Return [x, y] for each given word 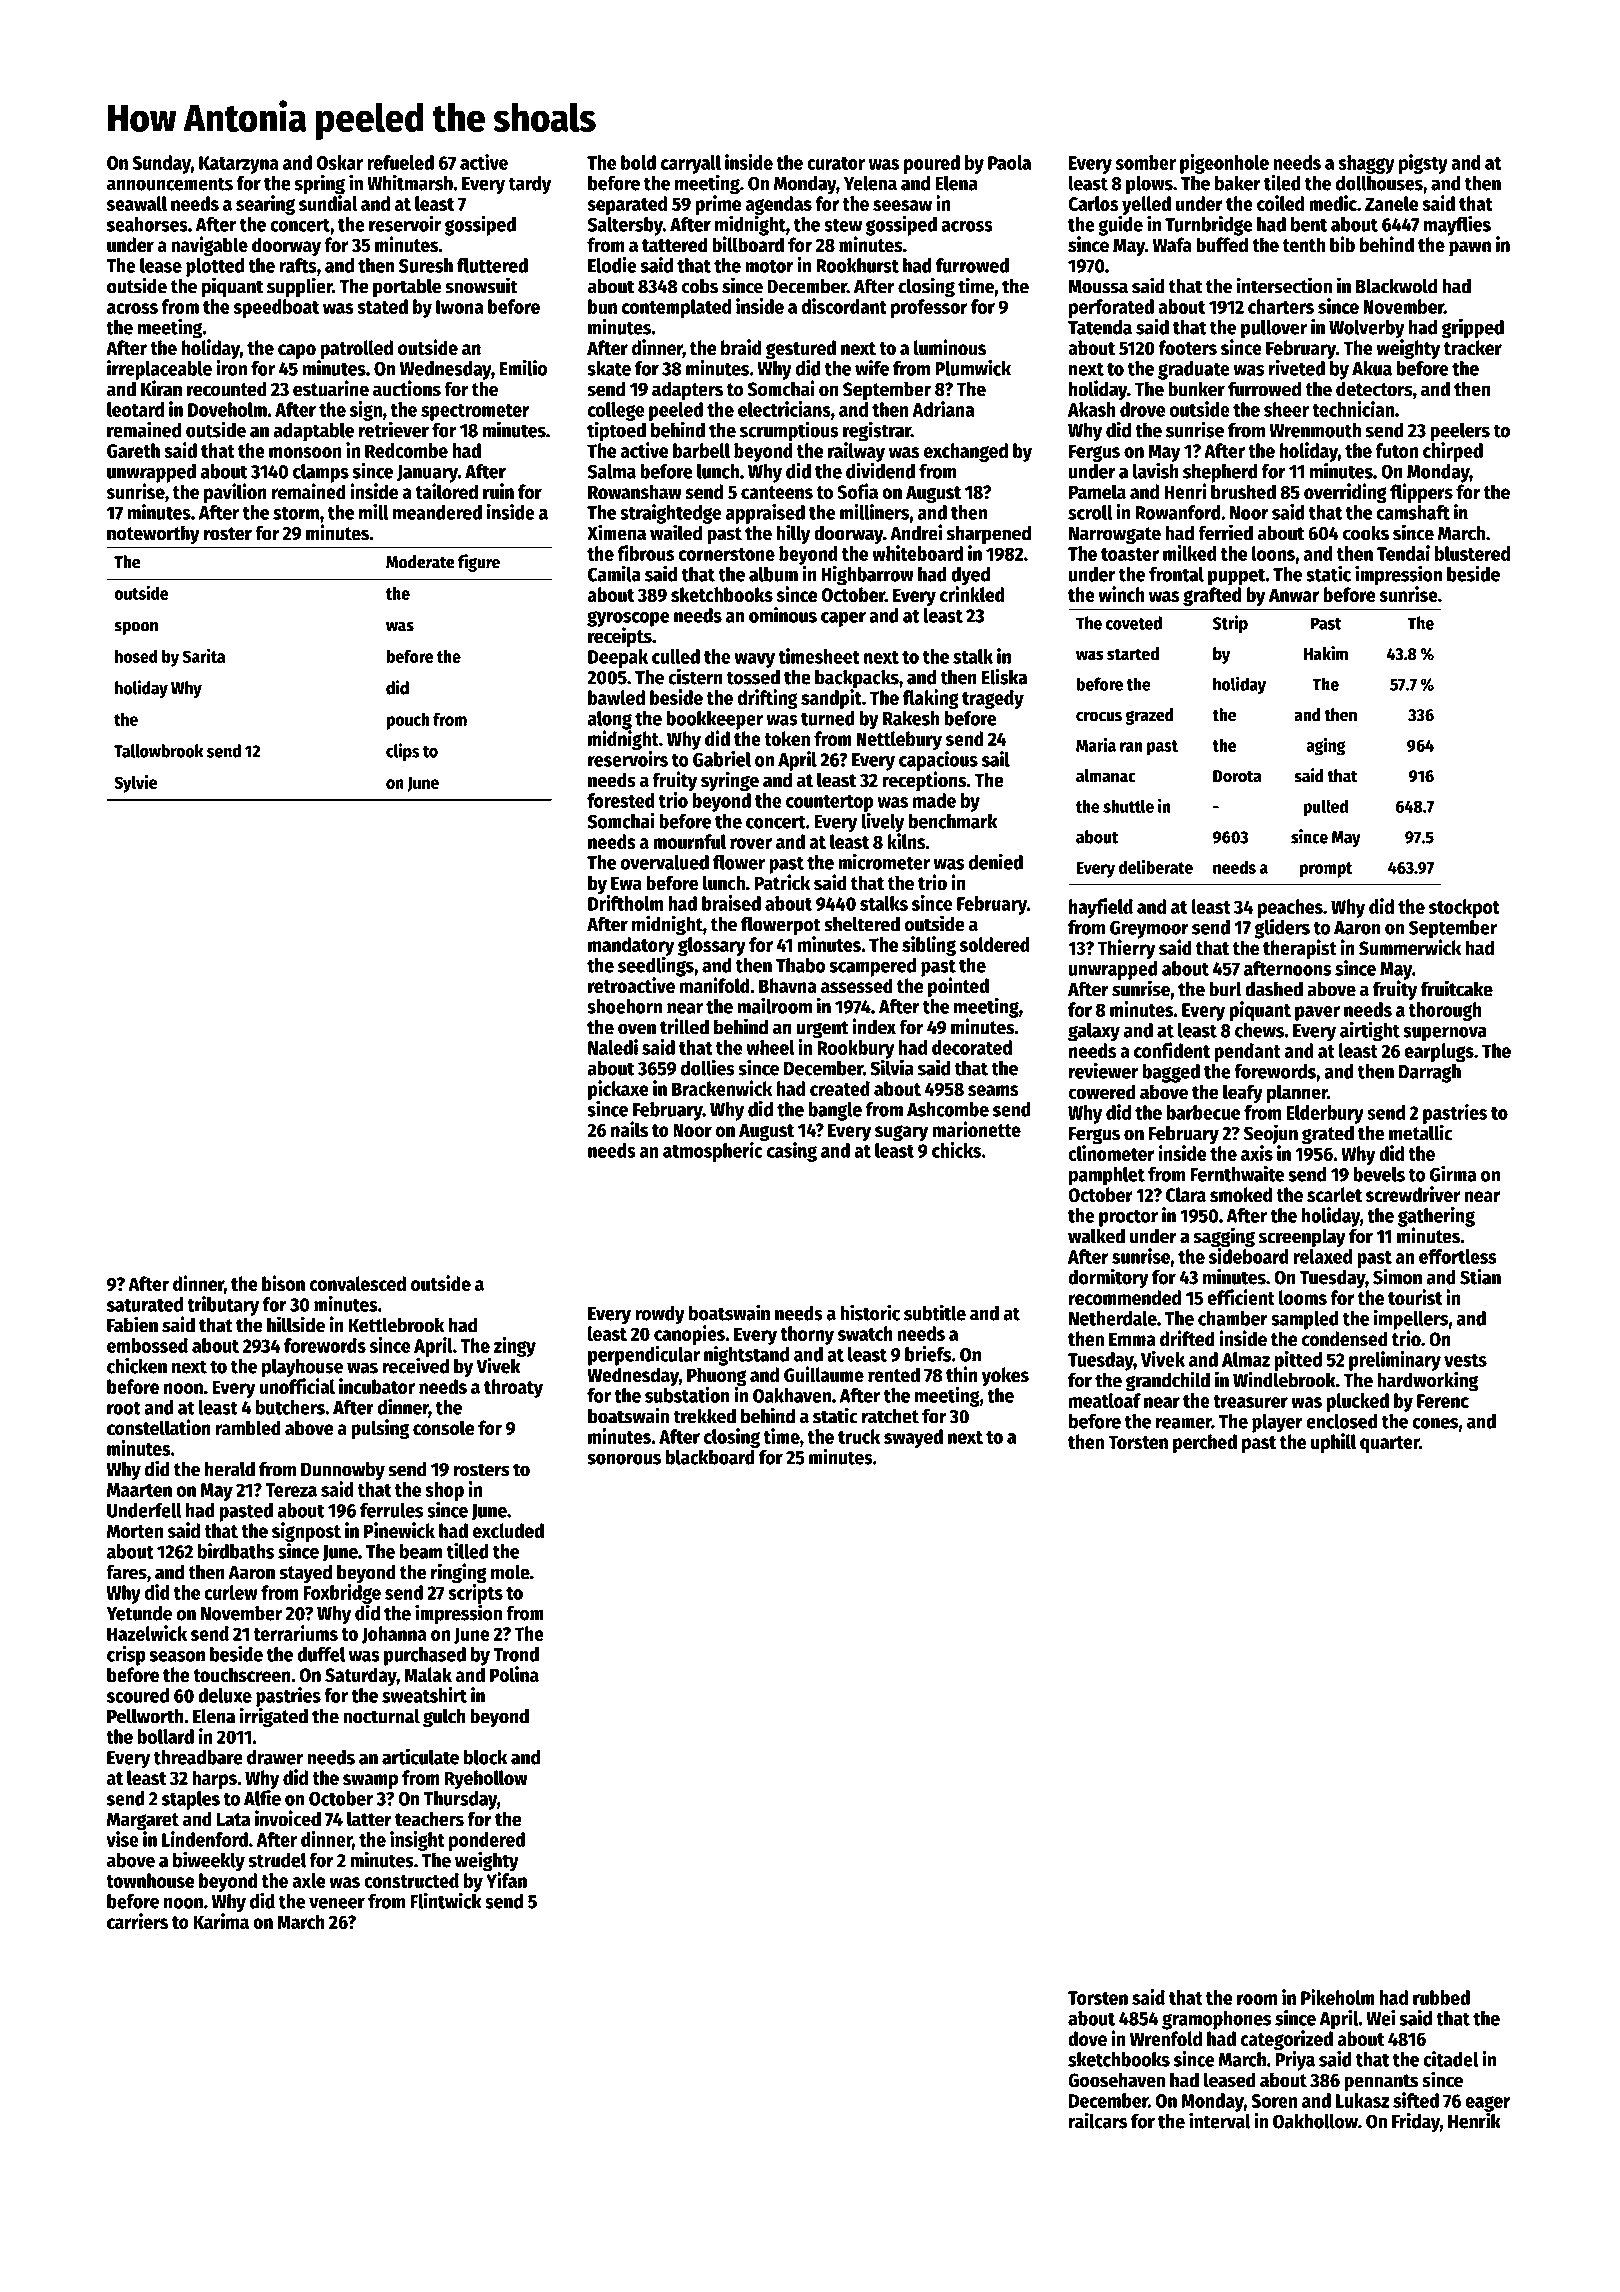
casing [792, 1152]
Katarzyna [239, 165]
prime [718, 205]
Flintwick [446, 1900]
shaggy [1366, 164]
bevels [1379, 1174]
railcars [1098, 2120]
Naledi [613, 1047]
